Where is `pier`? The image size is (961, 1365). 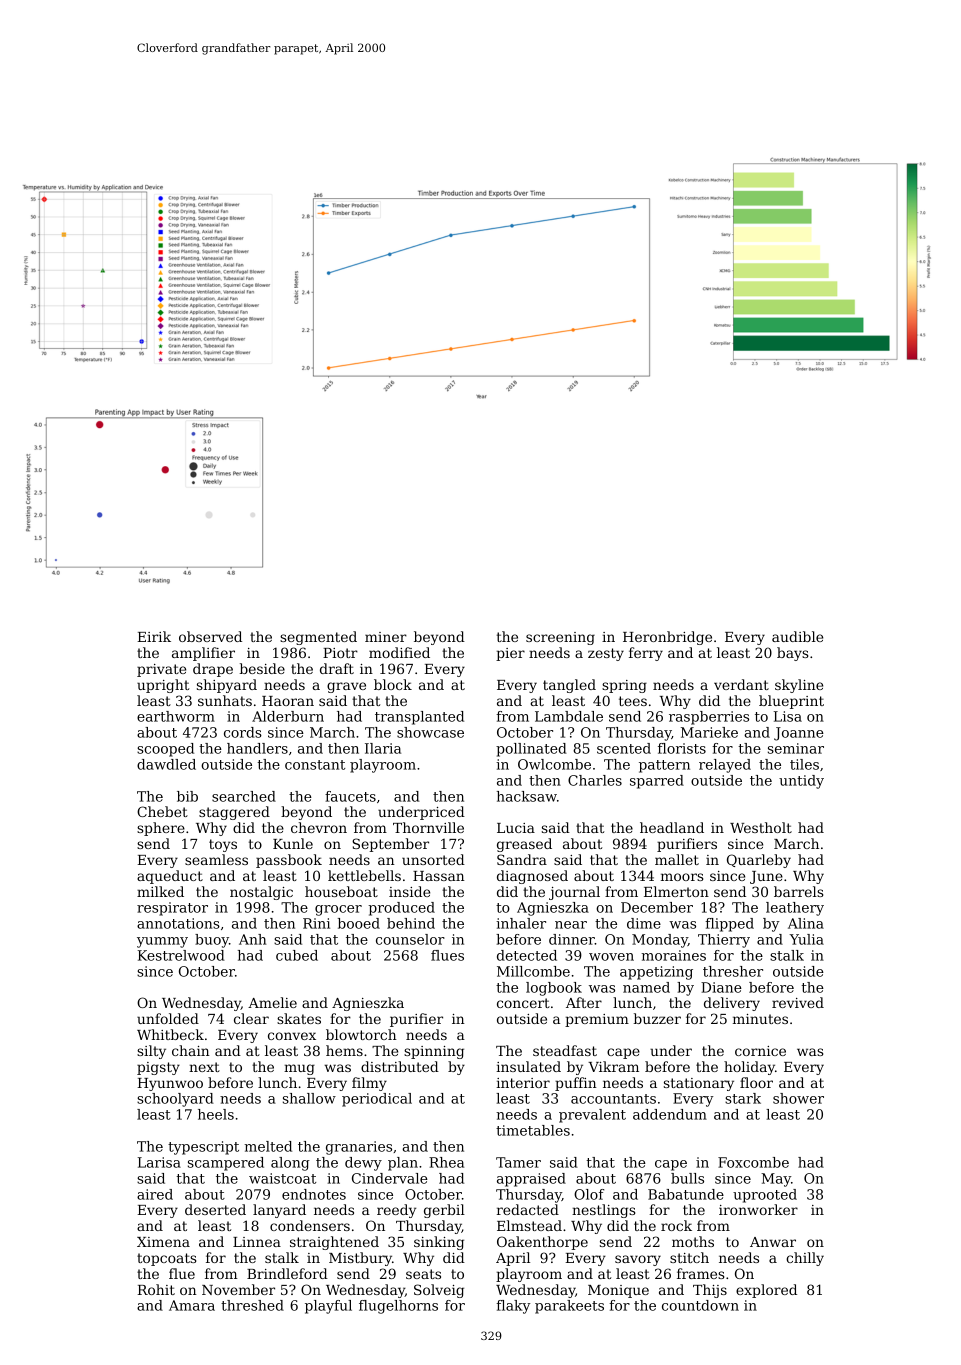
pier is located at coordinates (510, 654).
